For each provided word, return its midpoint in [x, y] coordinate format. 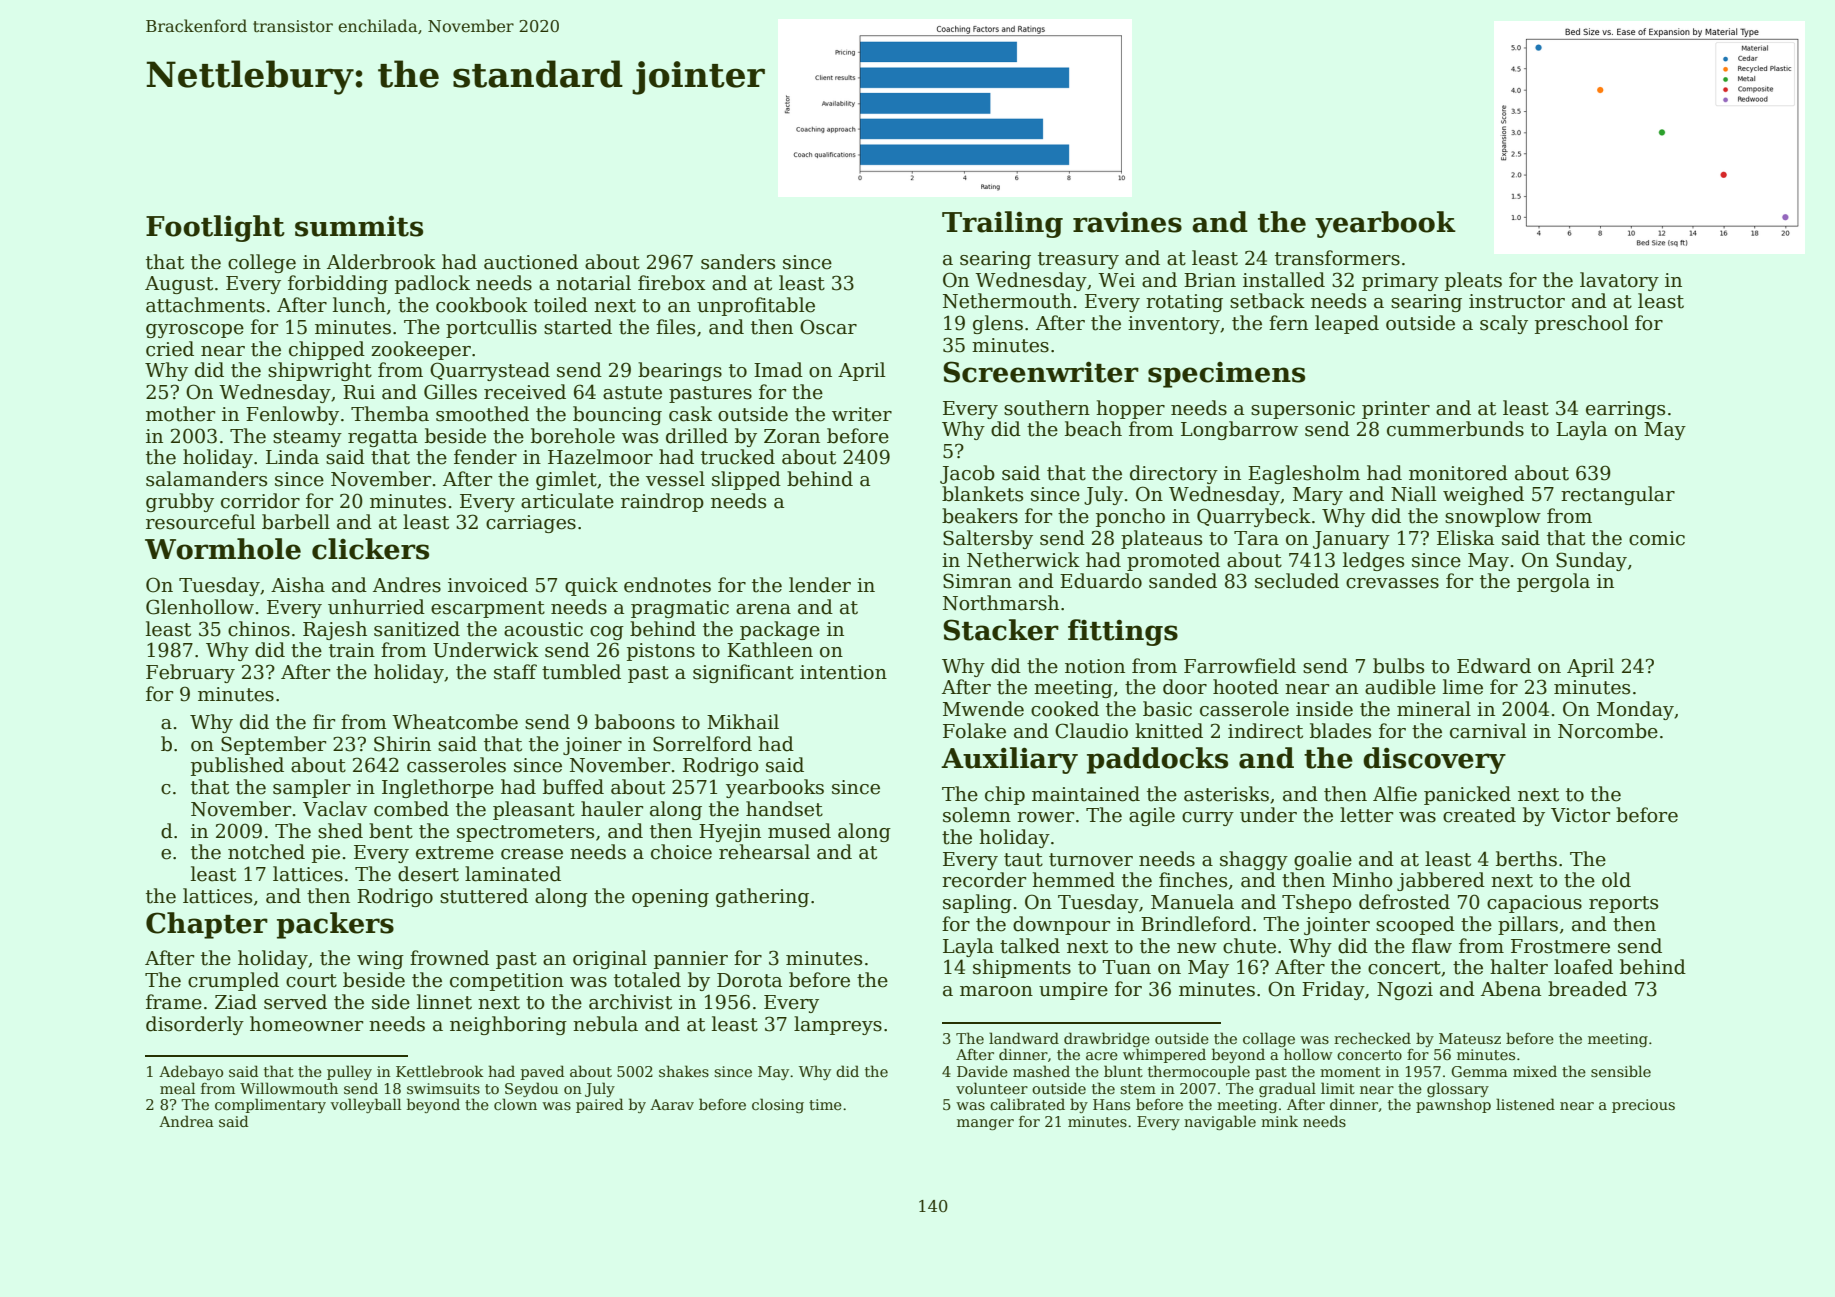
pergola [1553, 582]
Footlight [215, 228]
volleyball [365, 1105]
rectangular [1618, 495]
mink [1279, 1121]
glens [998, 324]
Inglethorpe [438, 788]
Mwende [983, 709]
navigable [1220, 1122]
